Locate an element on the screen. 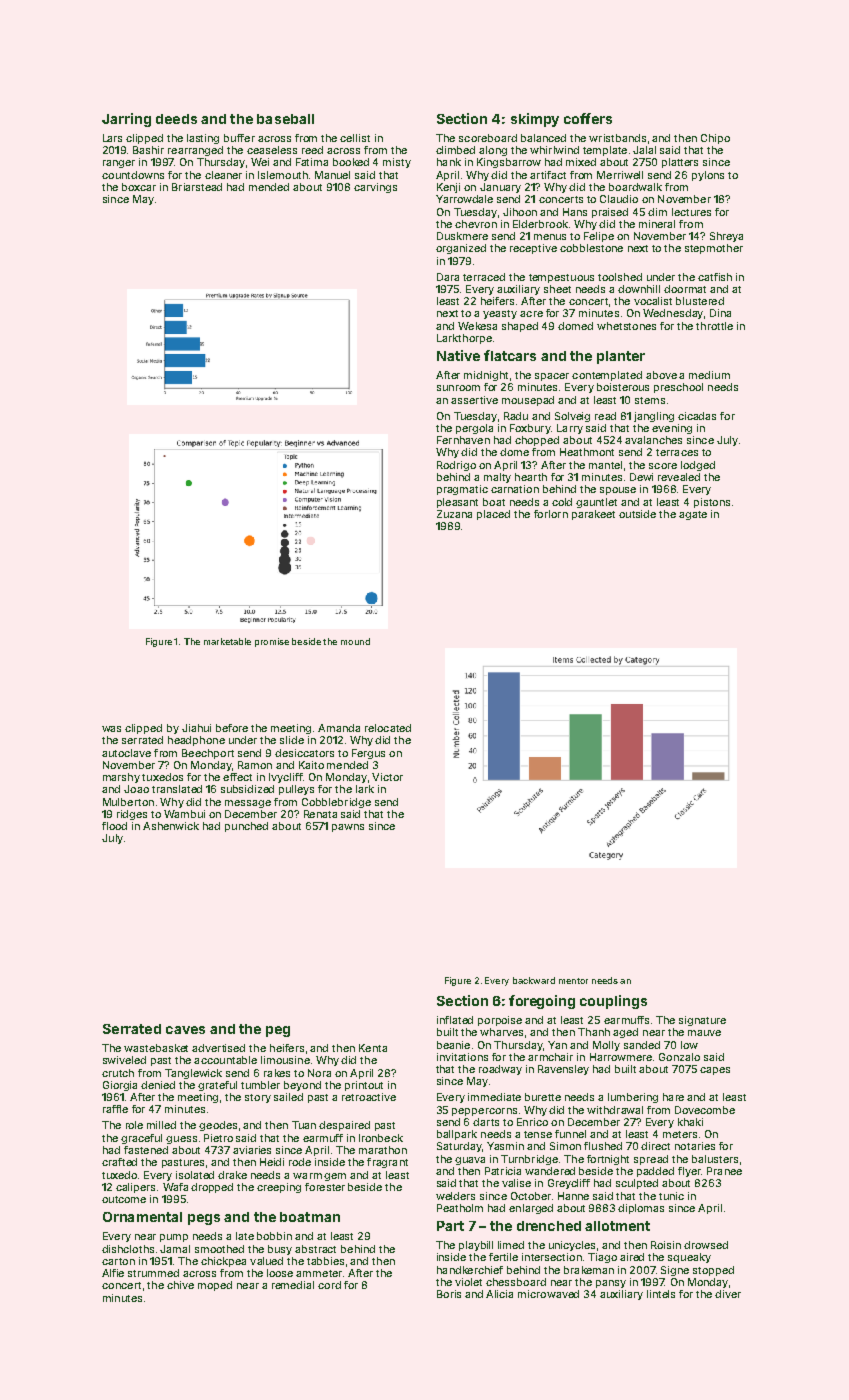 The image size is (849, 1400). relocated is located at coordinates (388, 728).
